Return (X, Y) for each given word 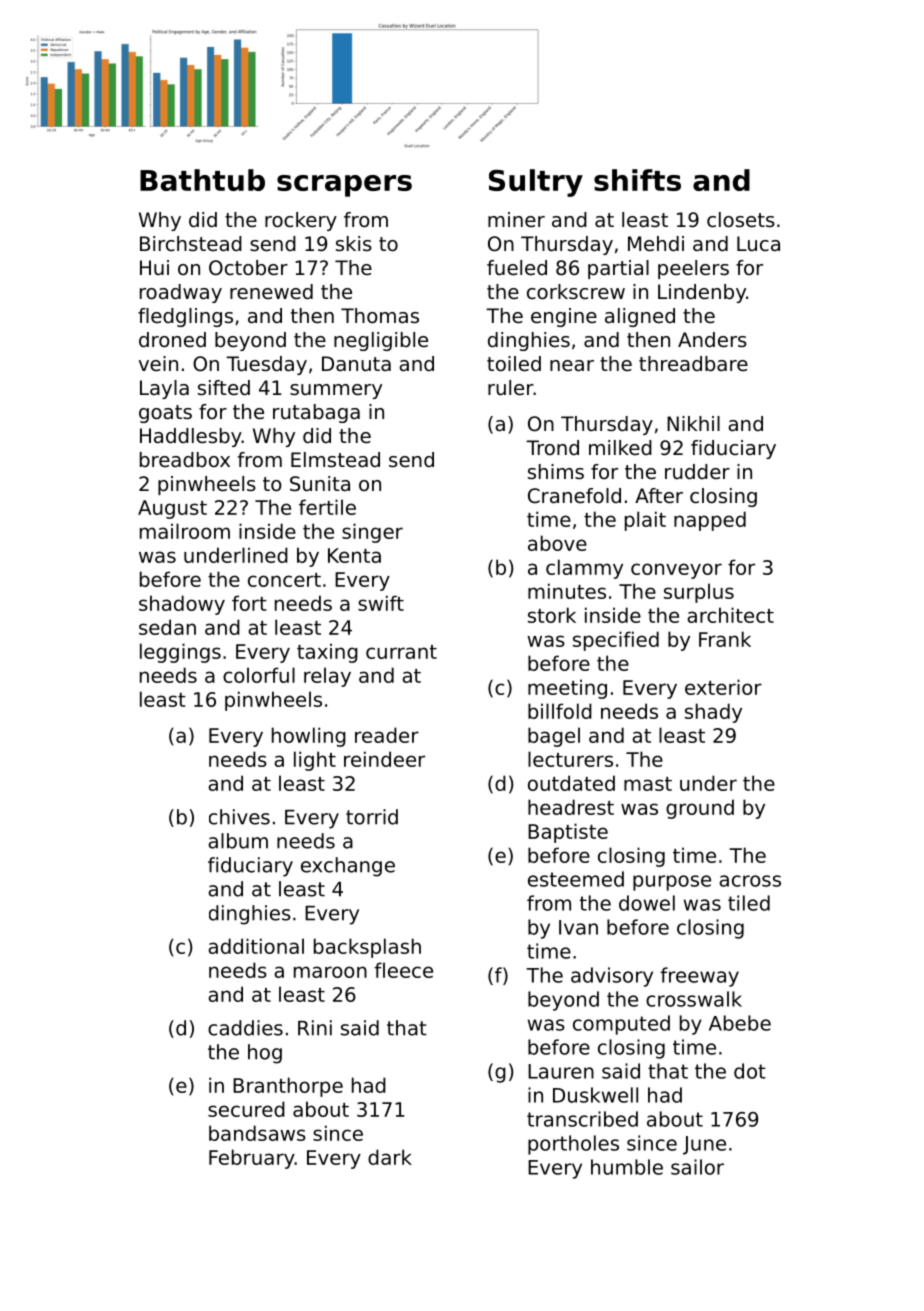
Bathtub (202, 180)
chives (239, 817)
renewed (271, 292)
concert (284, 580)
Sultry (536, 183)
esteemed (576, 879)
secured (246, 1109)
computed (621, 1025)
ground (700, 809)
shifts (637, 180)
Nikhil (693, 423)
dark (390, 1157)
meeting (567, 689)
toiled (514, 364)
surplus (699, 593)
